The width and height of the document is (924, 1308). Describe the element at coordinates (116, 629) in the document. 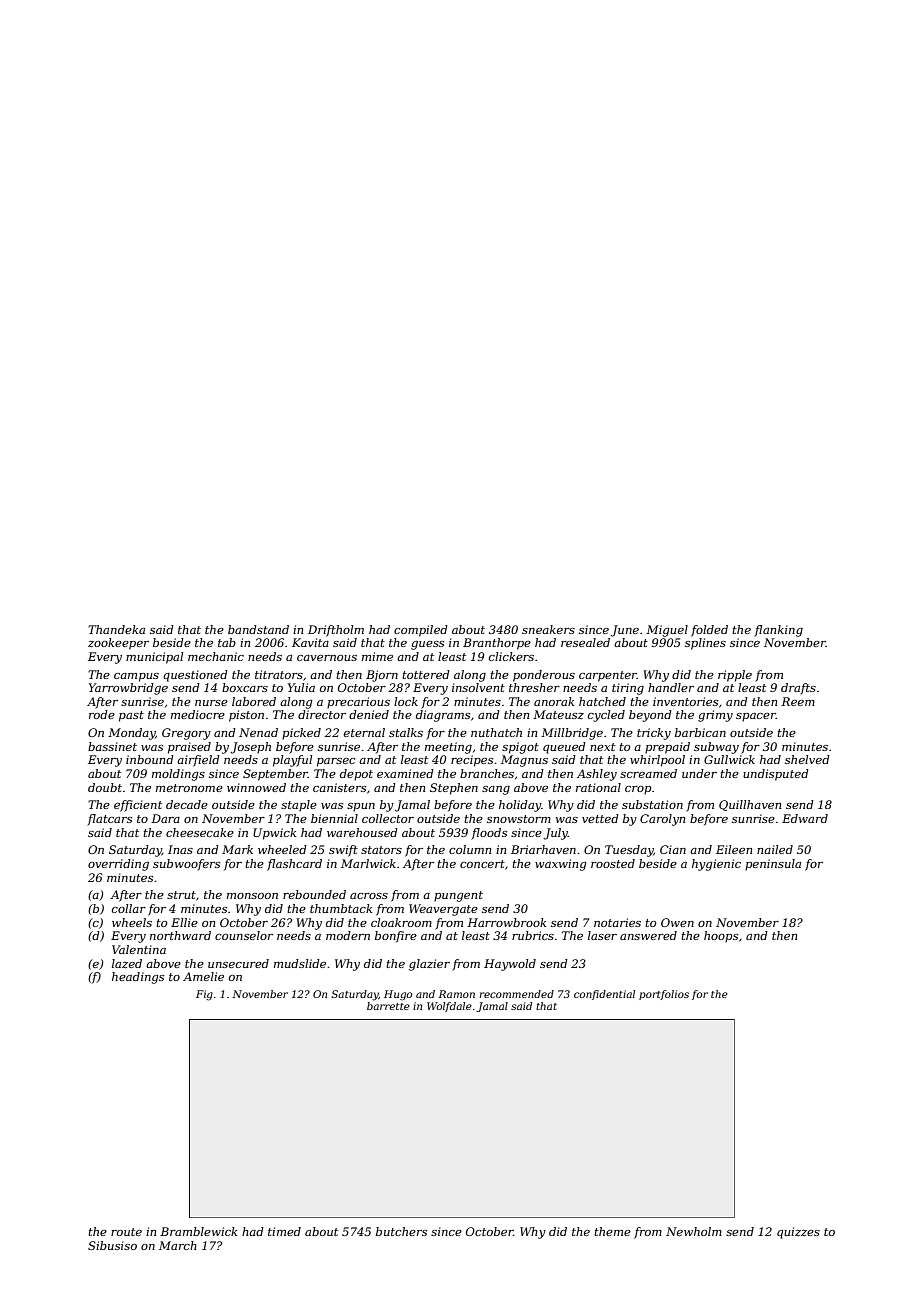

I see `Thandeka` at that location.
